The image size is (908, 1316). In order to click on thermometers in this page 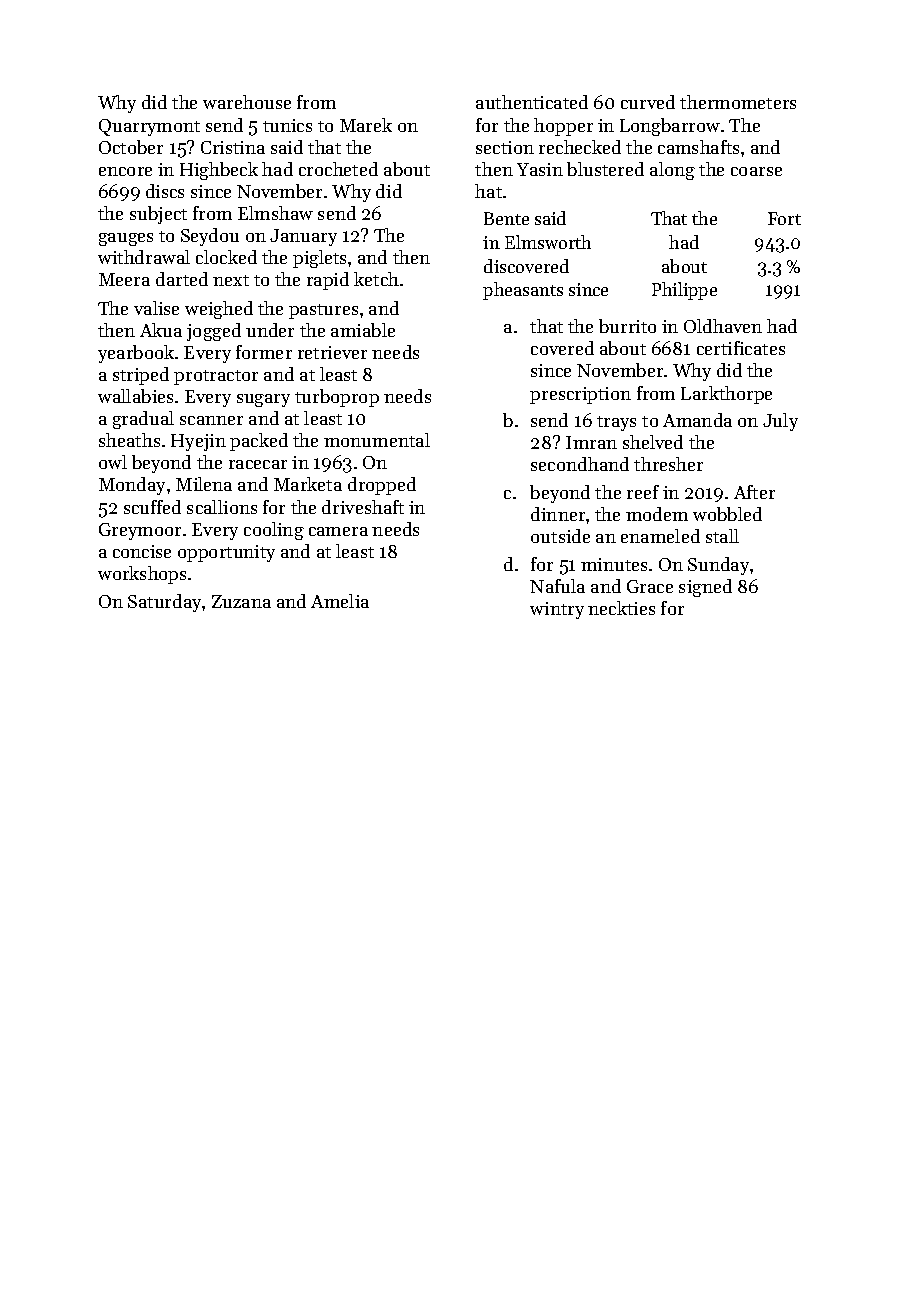, I will do `click(738, 102)`.
